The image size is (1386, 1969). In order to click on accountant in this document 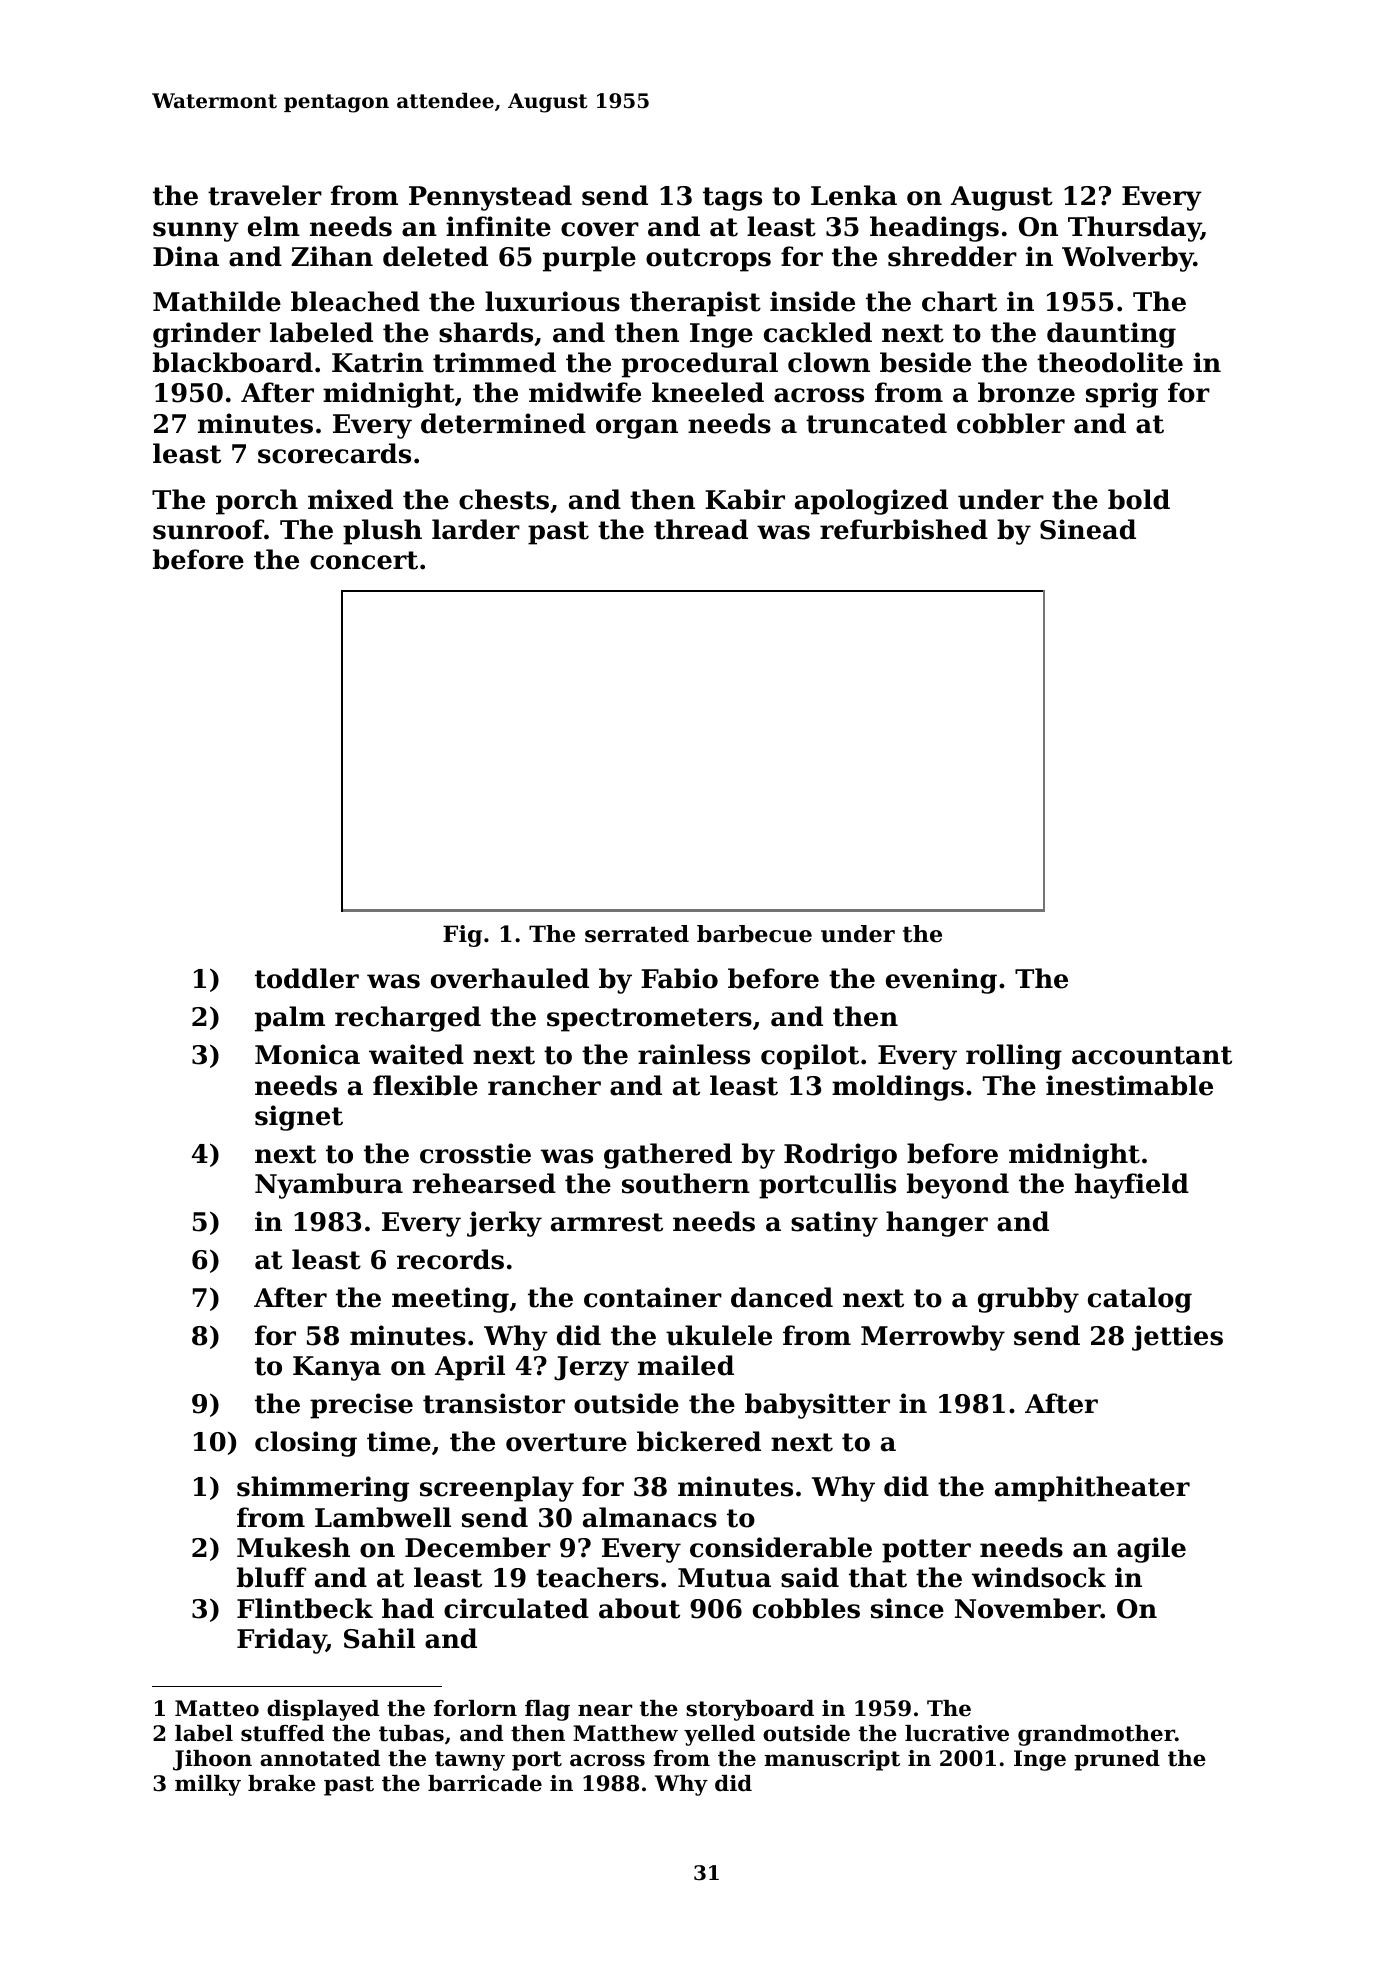, I will do `click(1152, 1055)`.
